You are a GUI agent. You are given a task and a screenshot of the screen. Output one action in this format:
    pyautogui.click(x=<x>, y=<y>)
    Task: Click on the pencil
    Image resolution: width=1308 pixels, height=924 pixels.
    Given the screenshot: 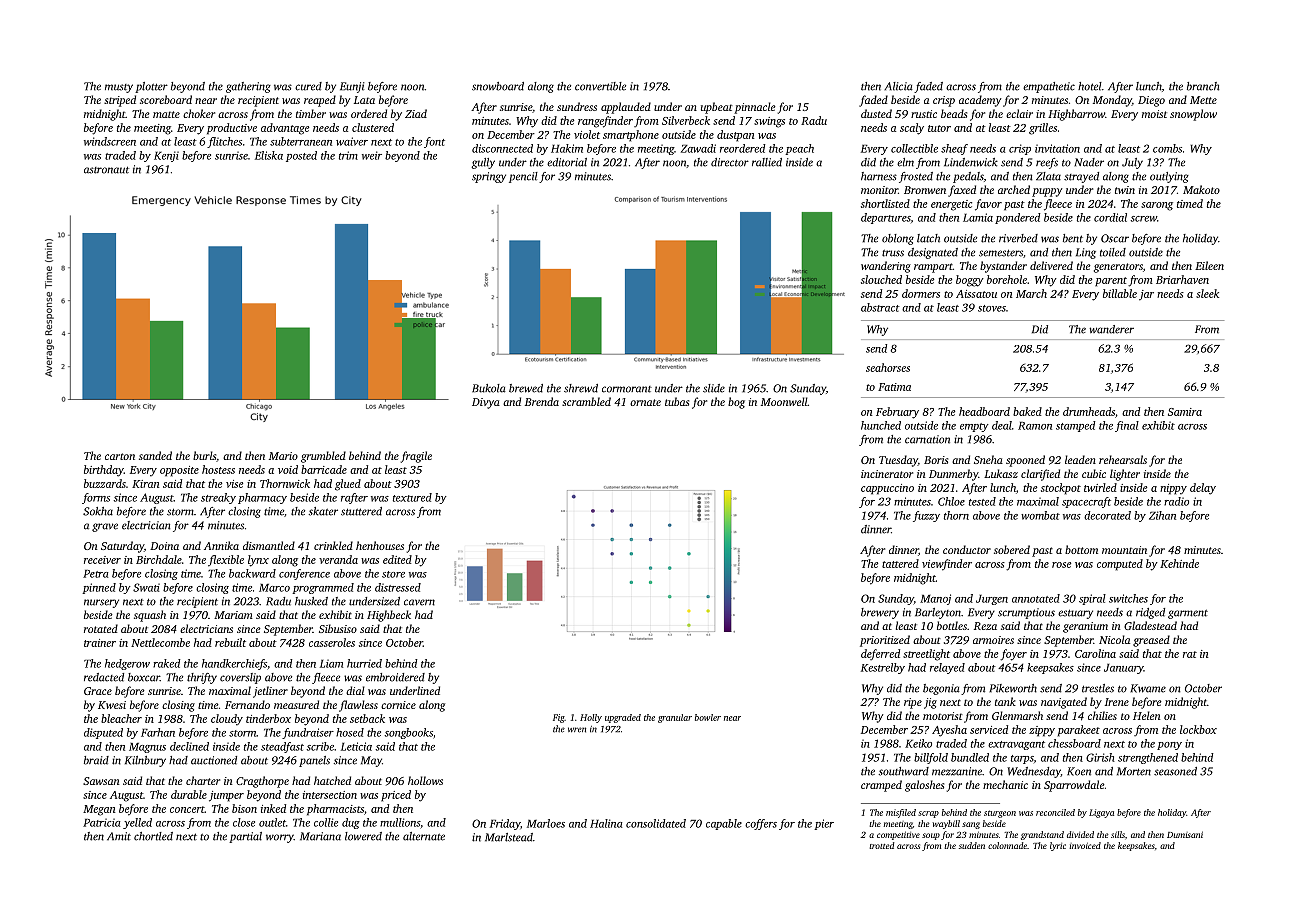 What is the action you would take?
    pyautogui.click(x=523, y=177)
